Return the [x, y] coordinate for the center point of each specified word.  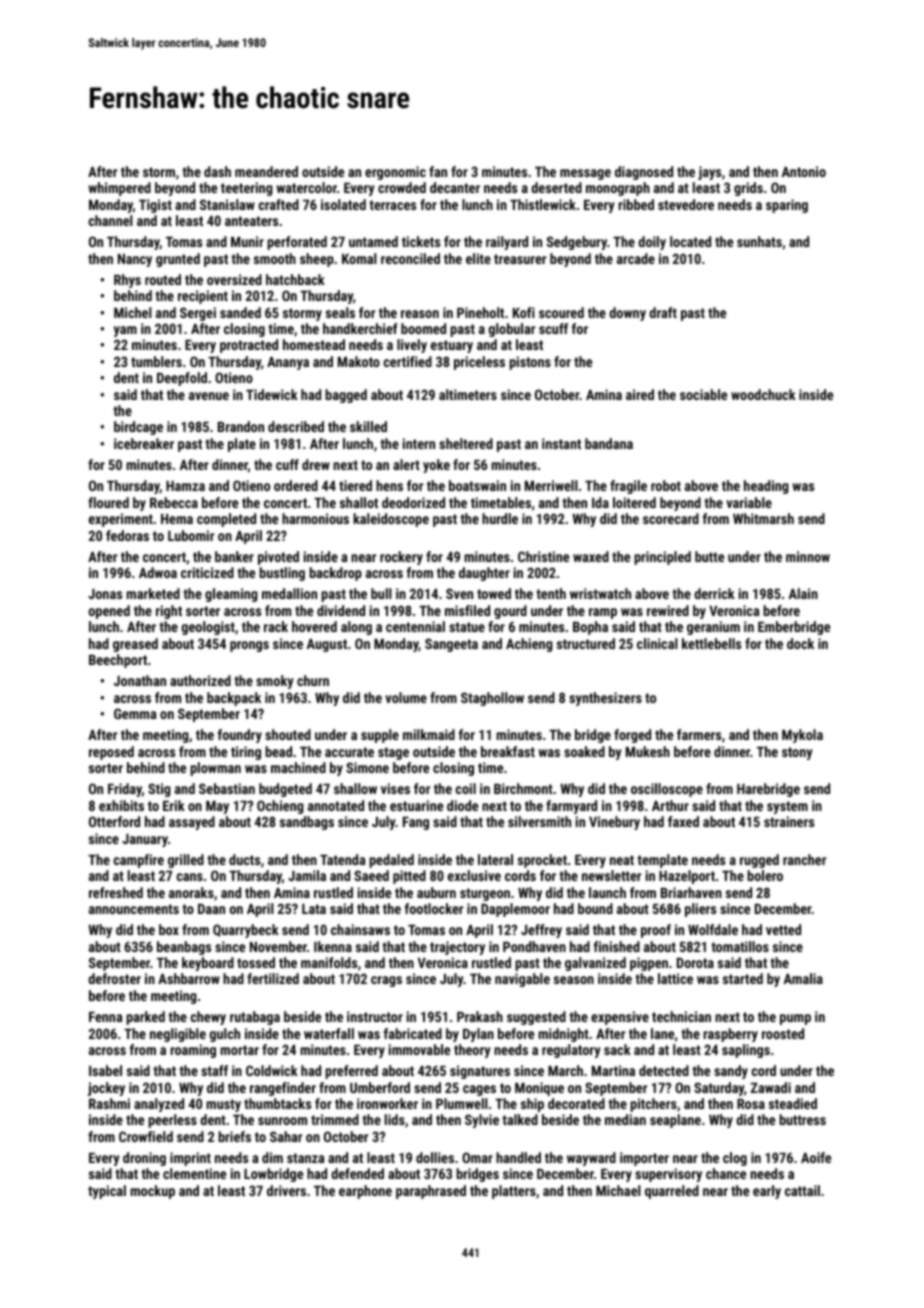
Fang [416, 823]
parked [145, 1018]
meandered [266, 171]
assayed [192, 823]
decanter [455, 187]
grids [748, 189]
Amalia [803, 978]
